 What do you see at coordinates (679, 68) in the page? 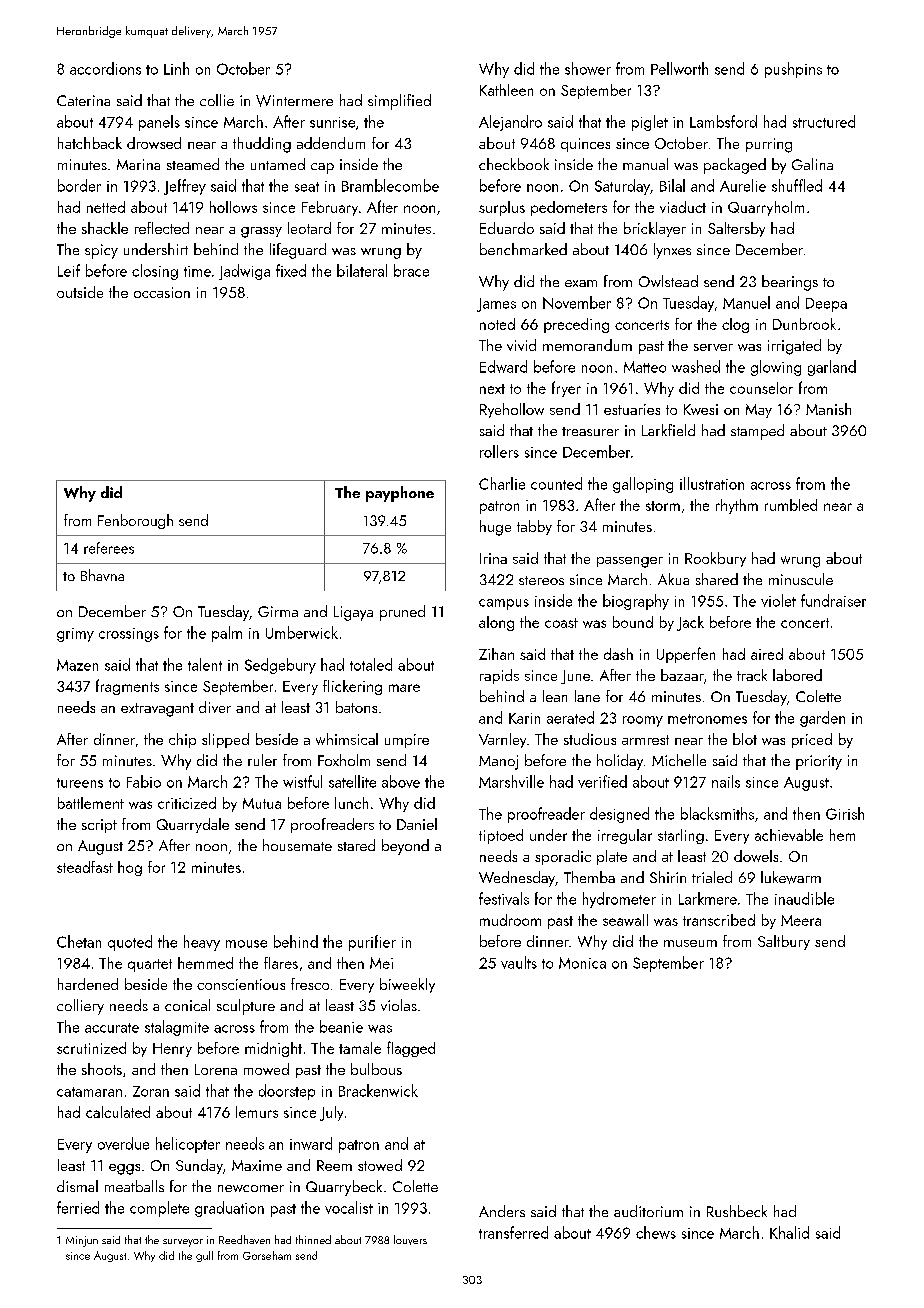
I see `Pellworth` at bounding box center [679, 68].
